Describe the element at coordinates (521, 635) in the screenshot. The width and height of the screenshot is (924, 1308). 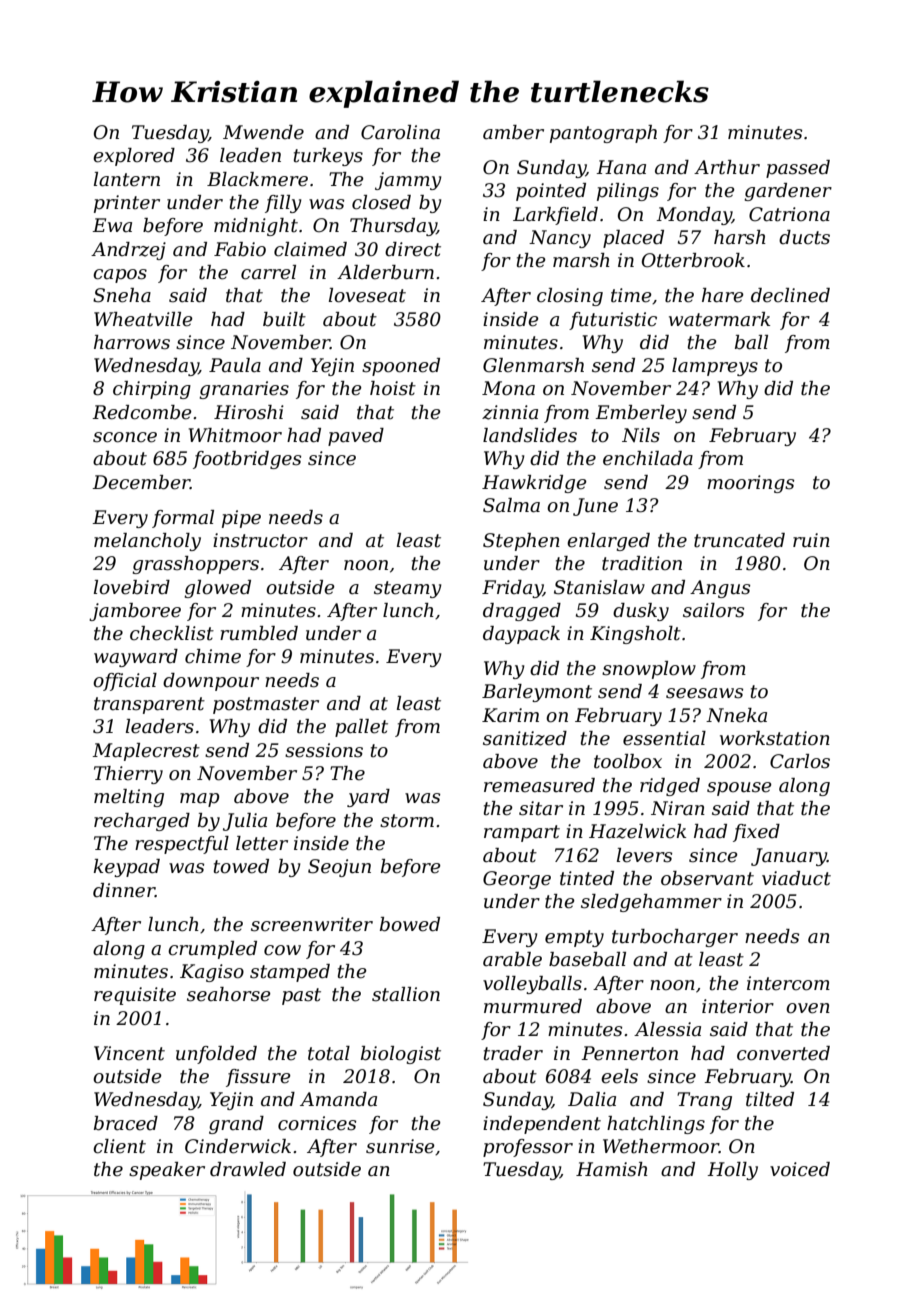
I see `daypack` at that location.
